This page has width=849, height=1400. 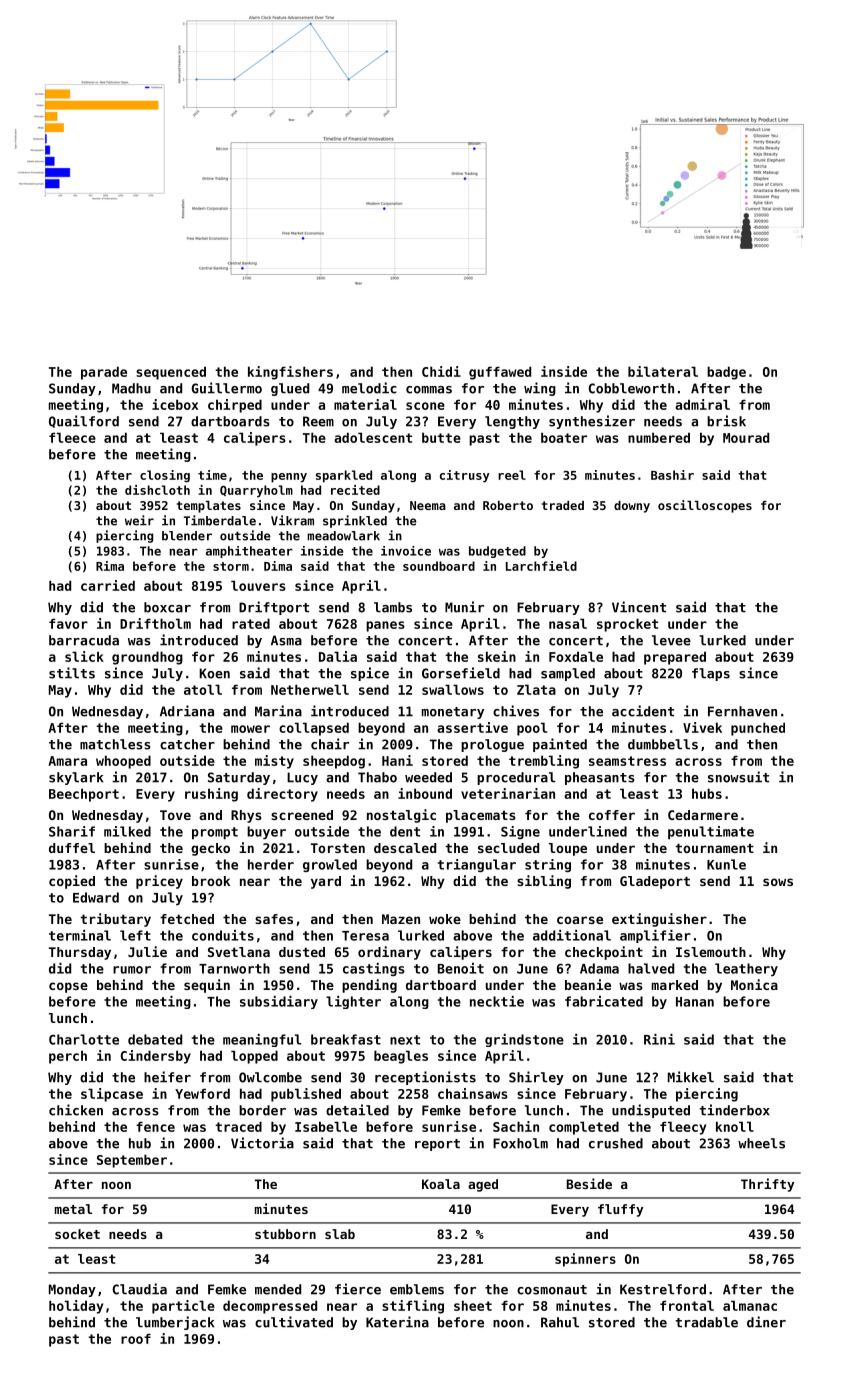 I want to click on socket, so click(x=77, y=1234).
